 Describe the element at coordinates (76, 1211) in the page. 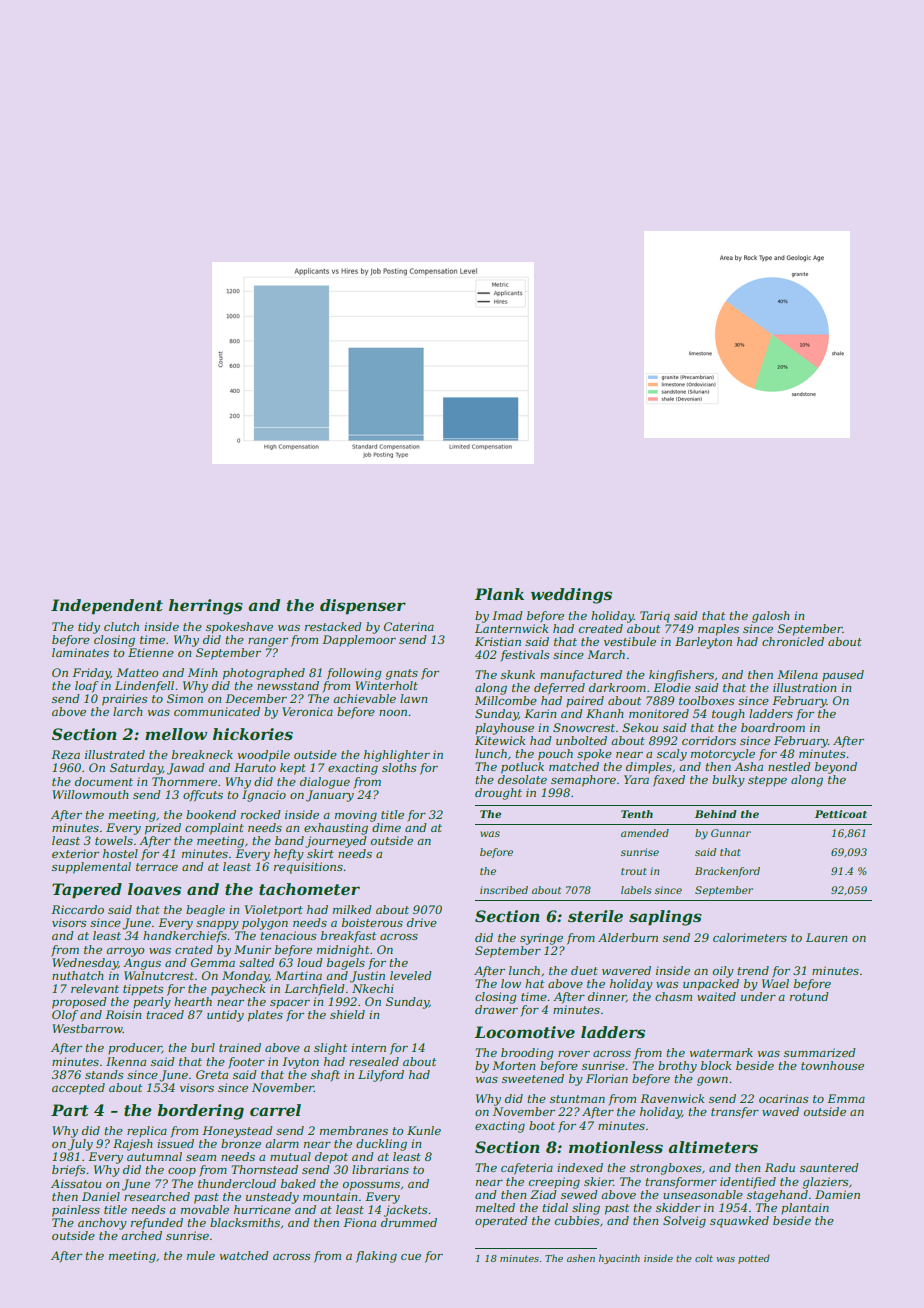

I see `painless` at that location.
